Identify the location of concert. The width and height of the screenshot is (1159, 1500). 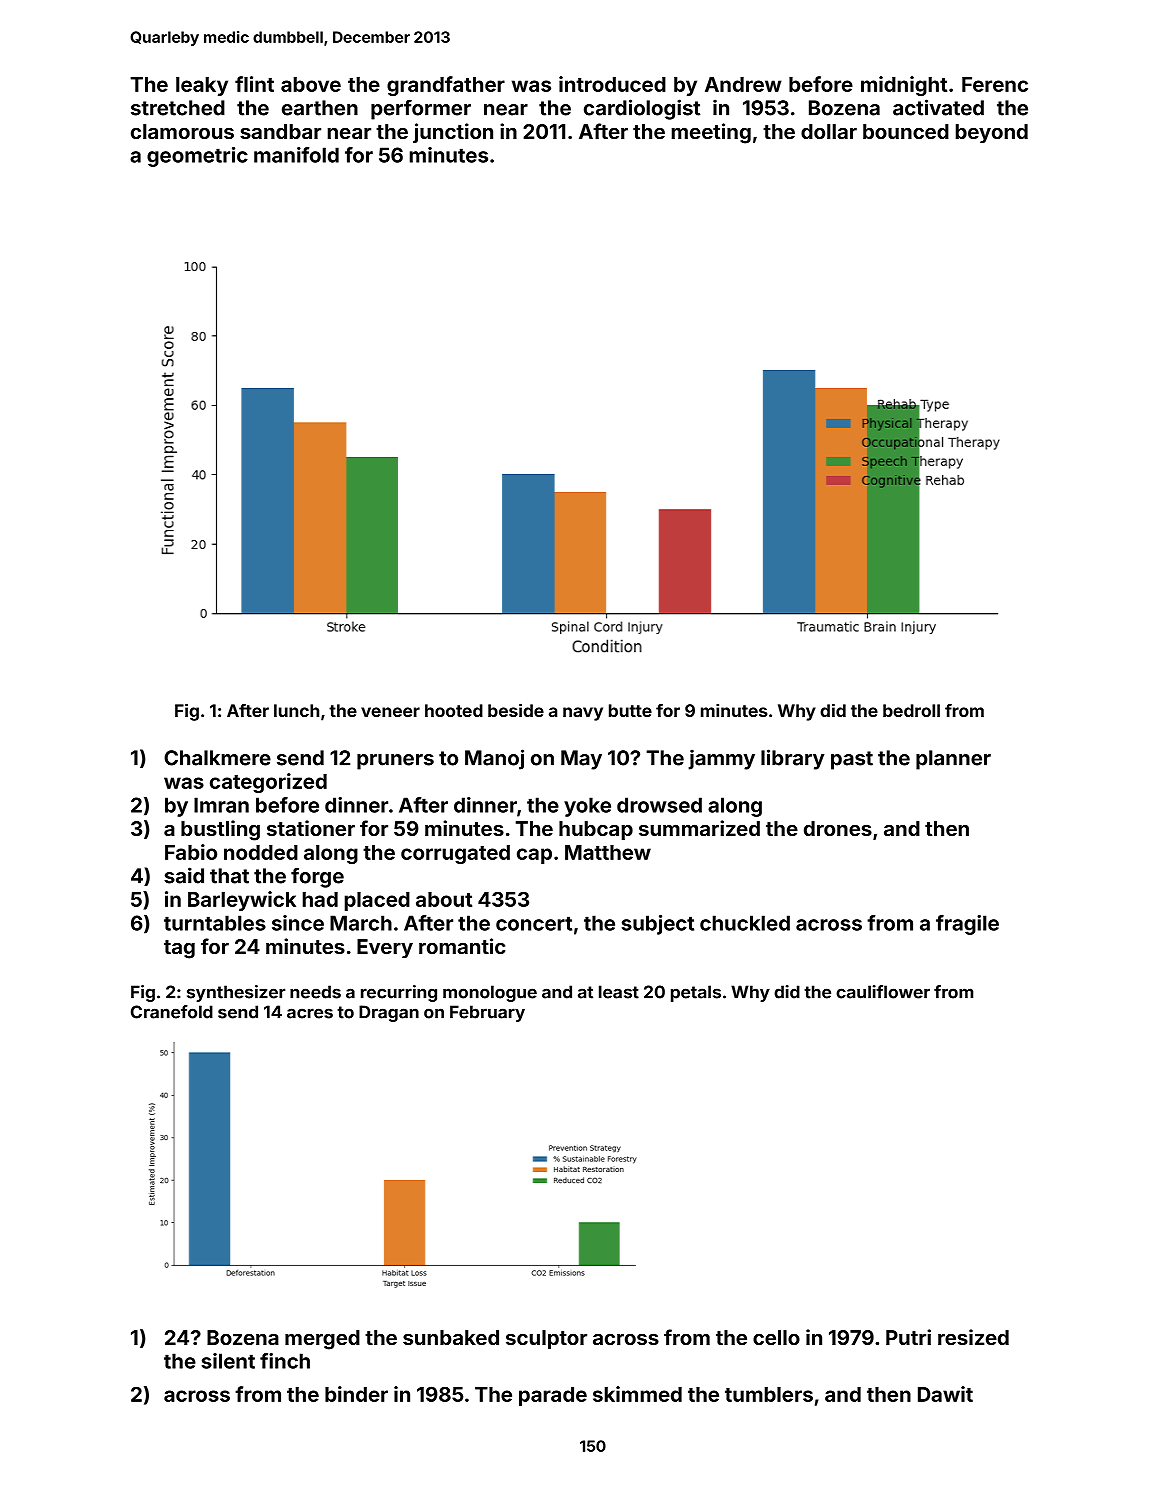
(534, 923).
